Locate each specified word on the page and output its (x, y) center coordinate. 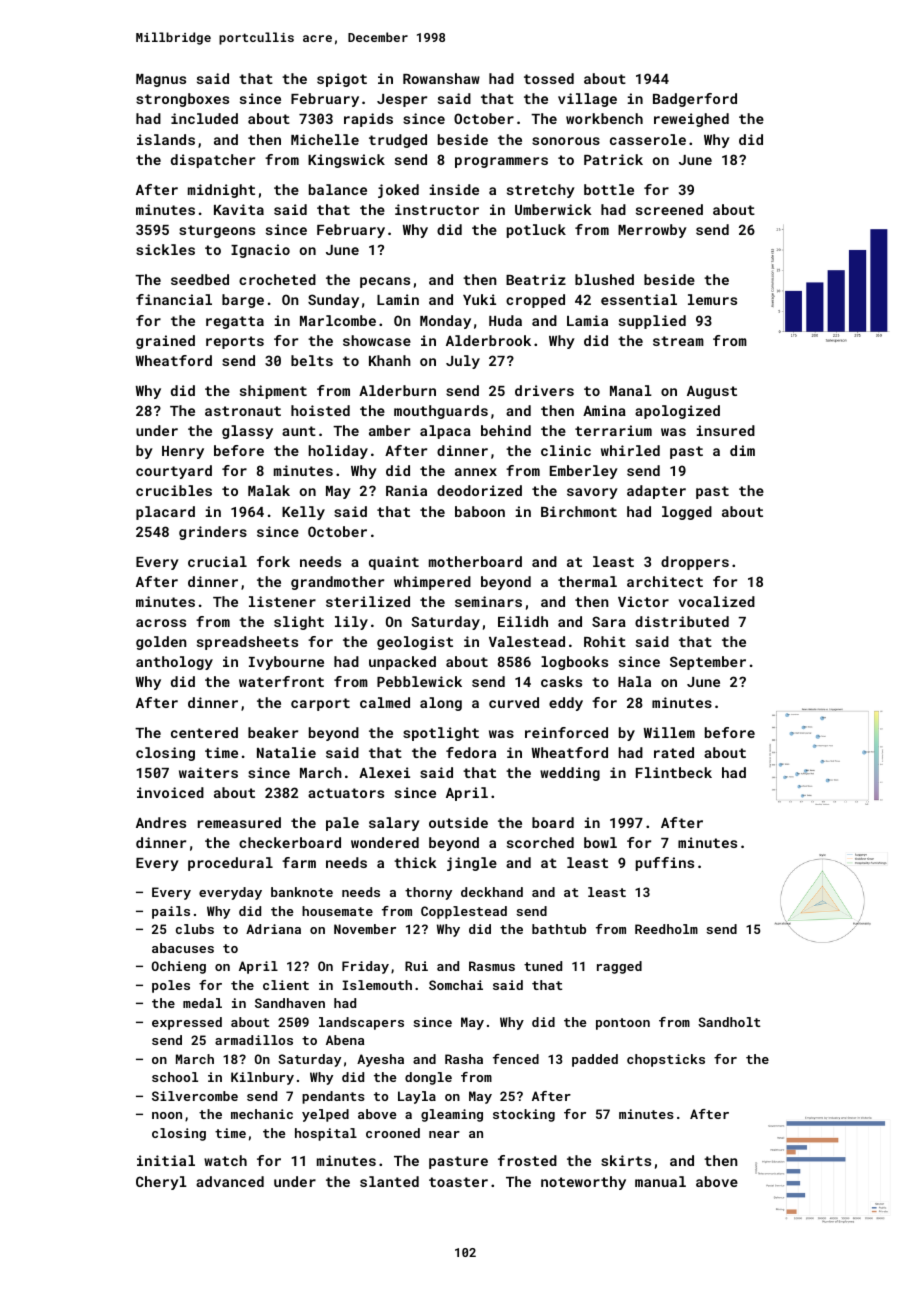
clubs (195, 929)
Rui (416, 966)
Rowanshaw (441, 78)
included (204, 118)
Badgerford (695, 100)
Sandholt (729, 1022)
